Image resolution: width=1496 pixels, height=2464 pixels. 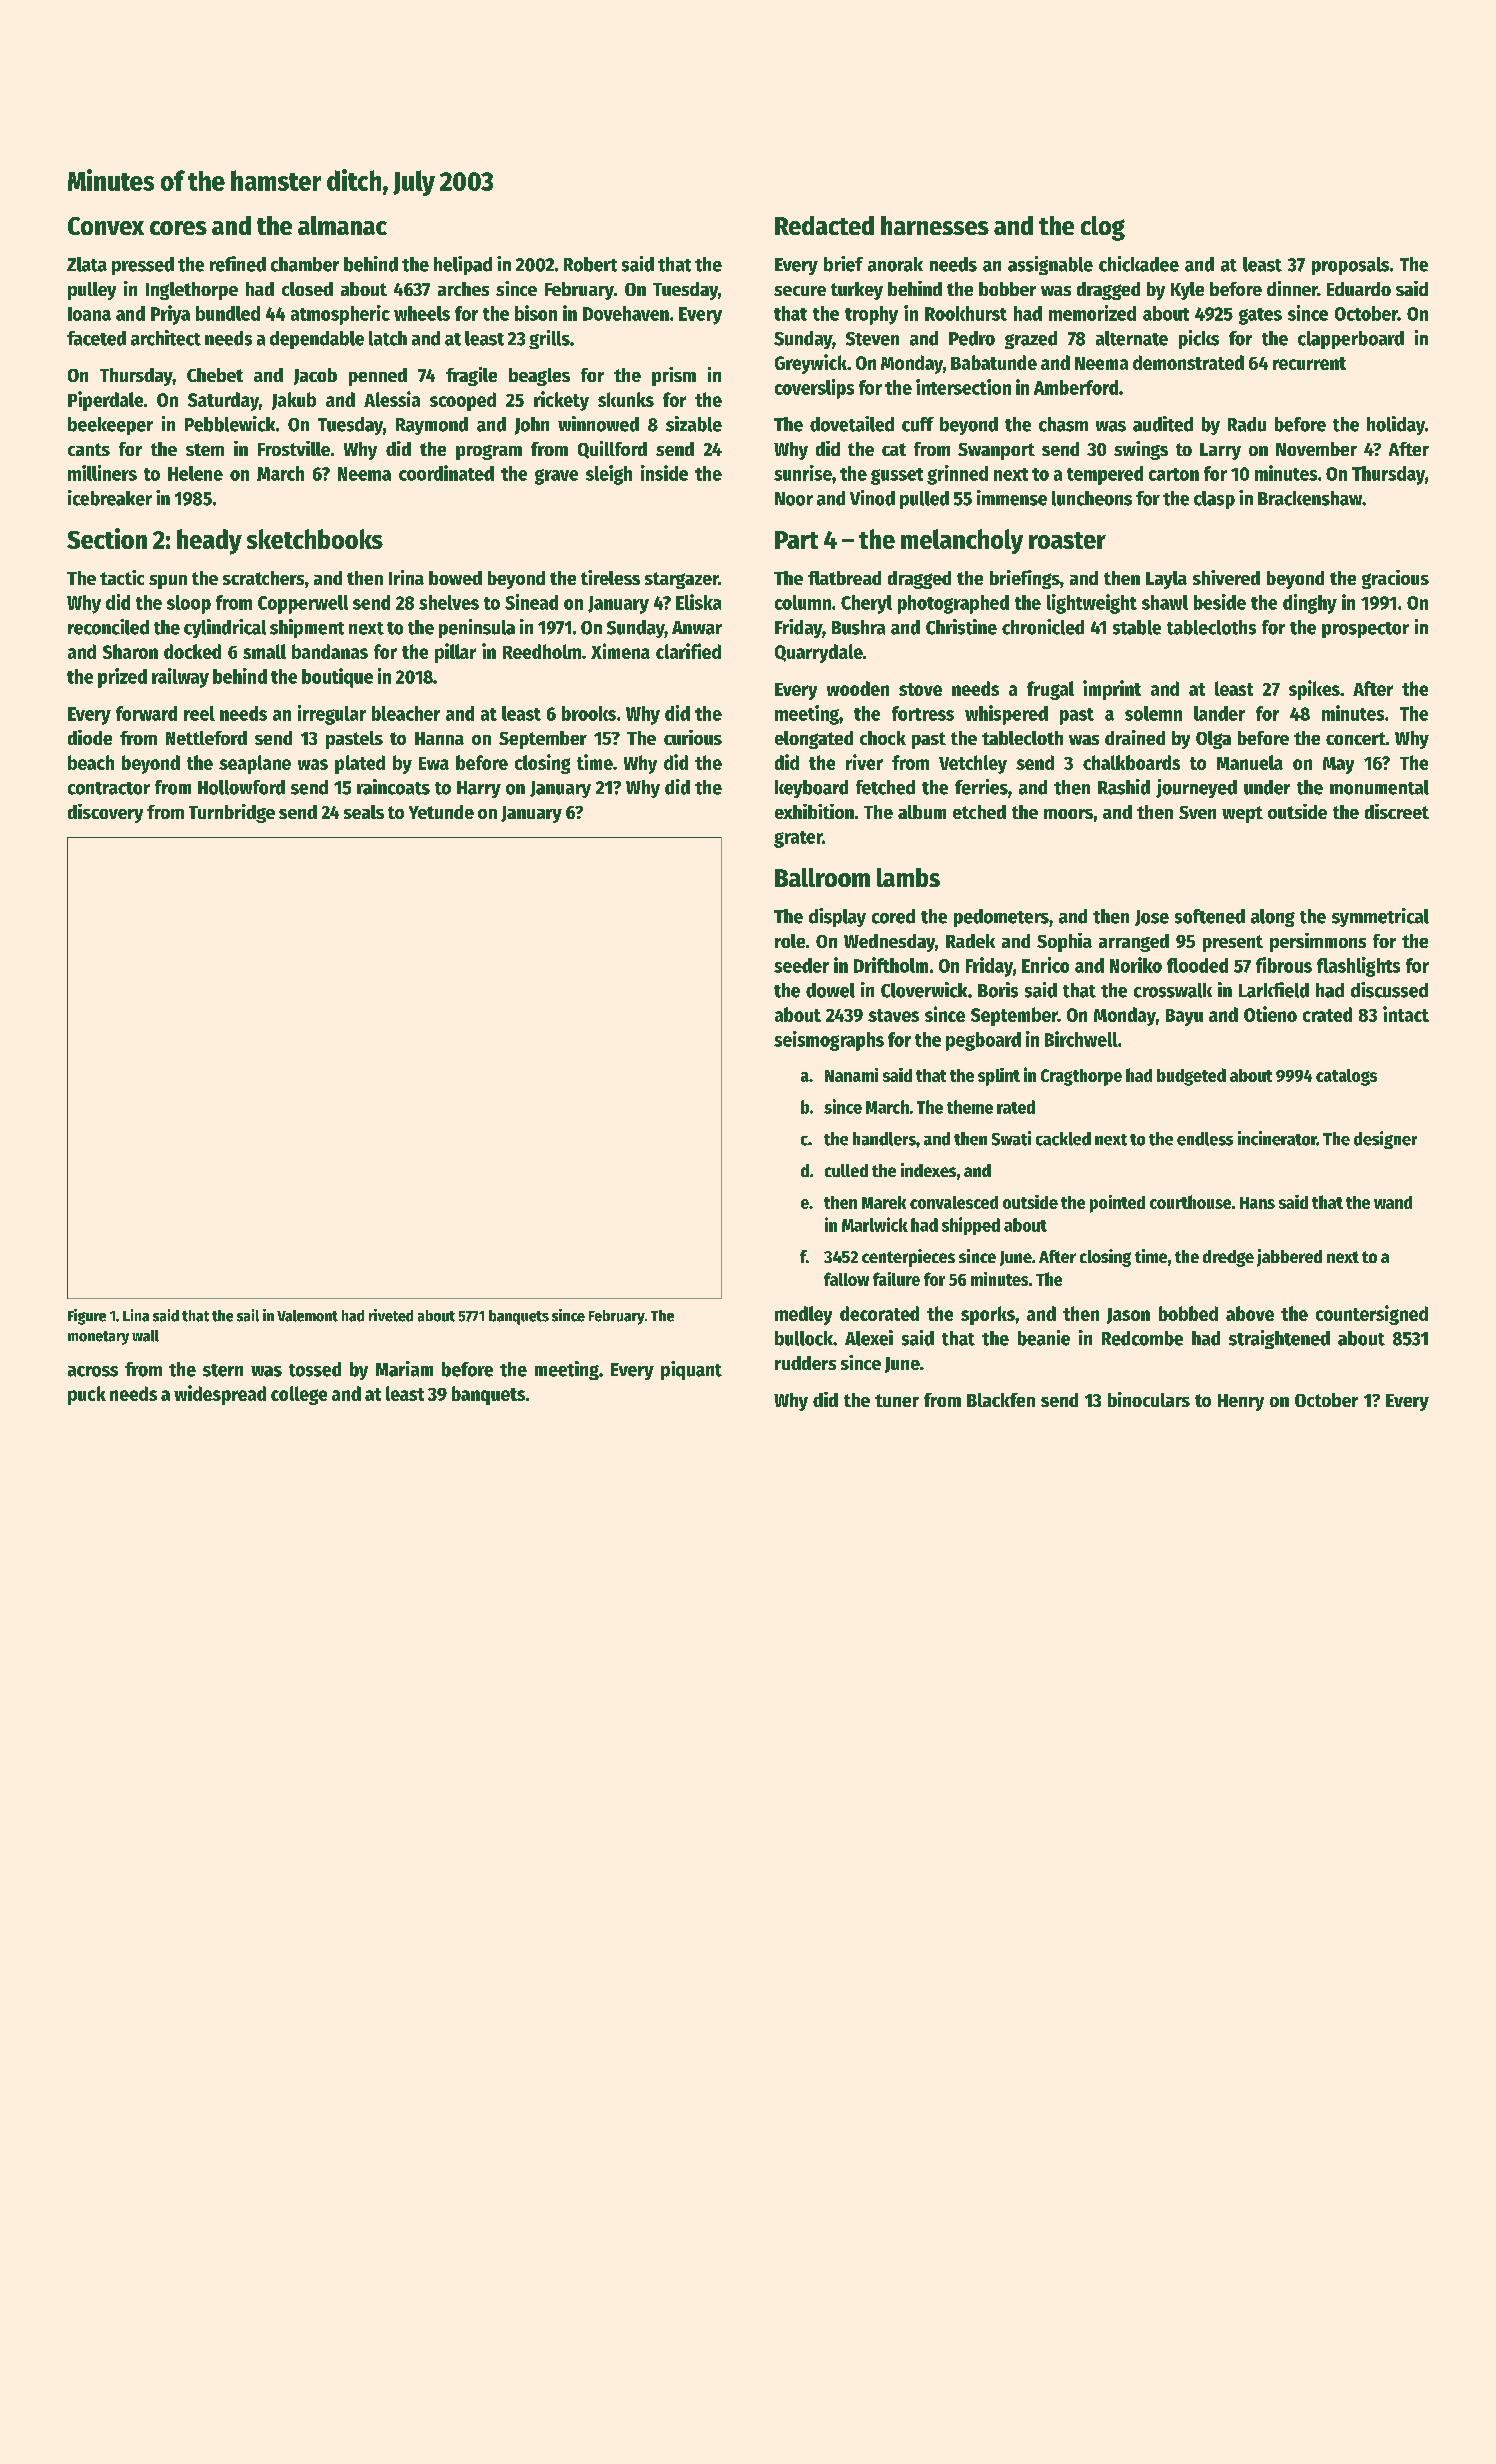 I want to click on catalogs, so click(x=1346, y=1077).
